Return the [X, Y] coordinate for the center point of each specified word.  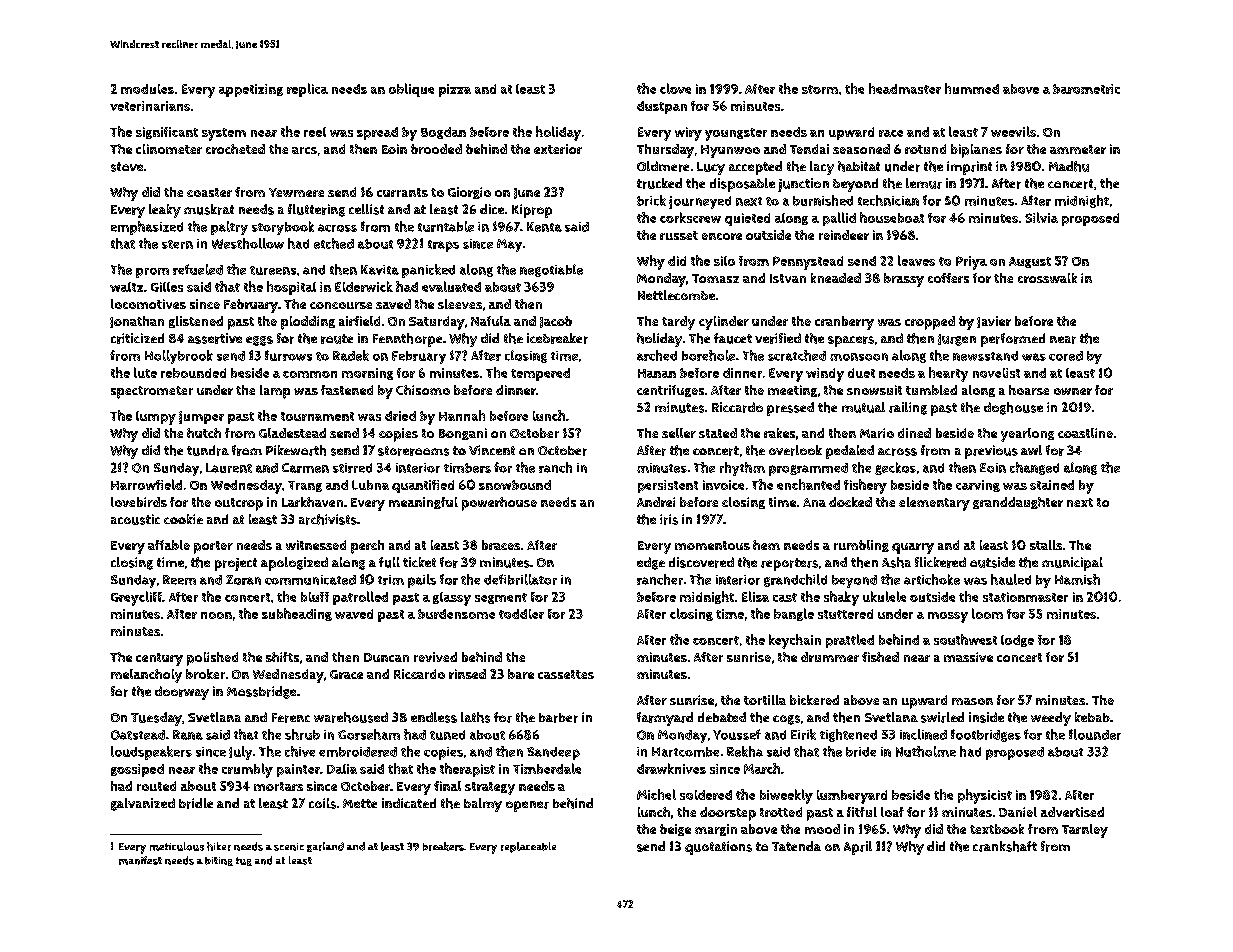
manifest [140, 860]
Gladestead [292, 433]
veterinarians [150, 106]
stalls [1046, 545]
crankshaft [1005, 846]
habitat [859, 166]
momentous [712, 545]
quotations [718, 848]
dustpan [662, 107]
